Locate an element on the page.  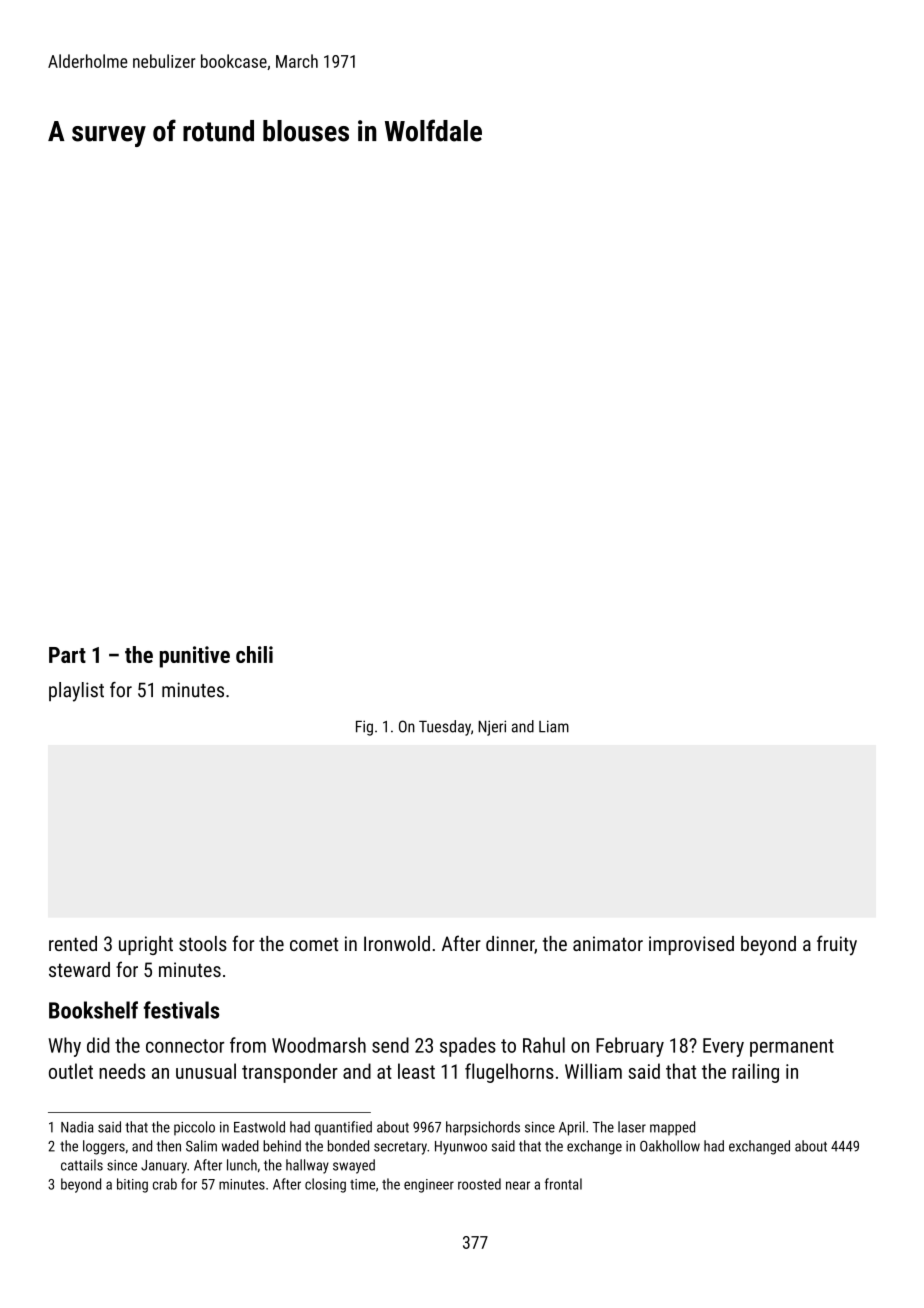
comet is located at coordinates (314, 944).
